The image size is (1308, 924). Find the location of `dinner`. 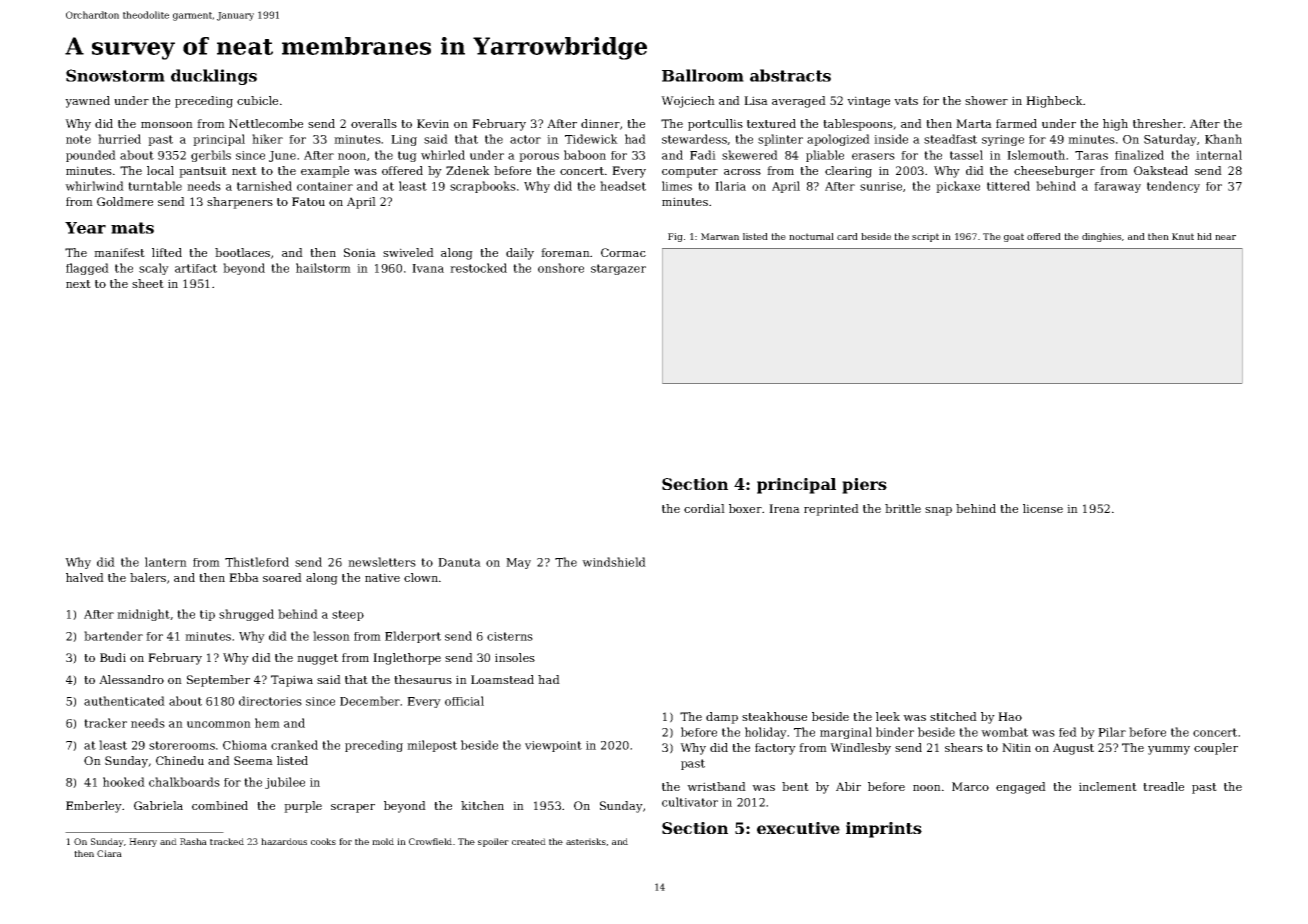

dinner is located at coordinates (600, 123).
